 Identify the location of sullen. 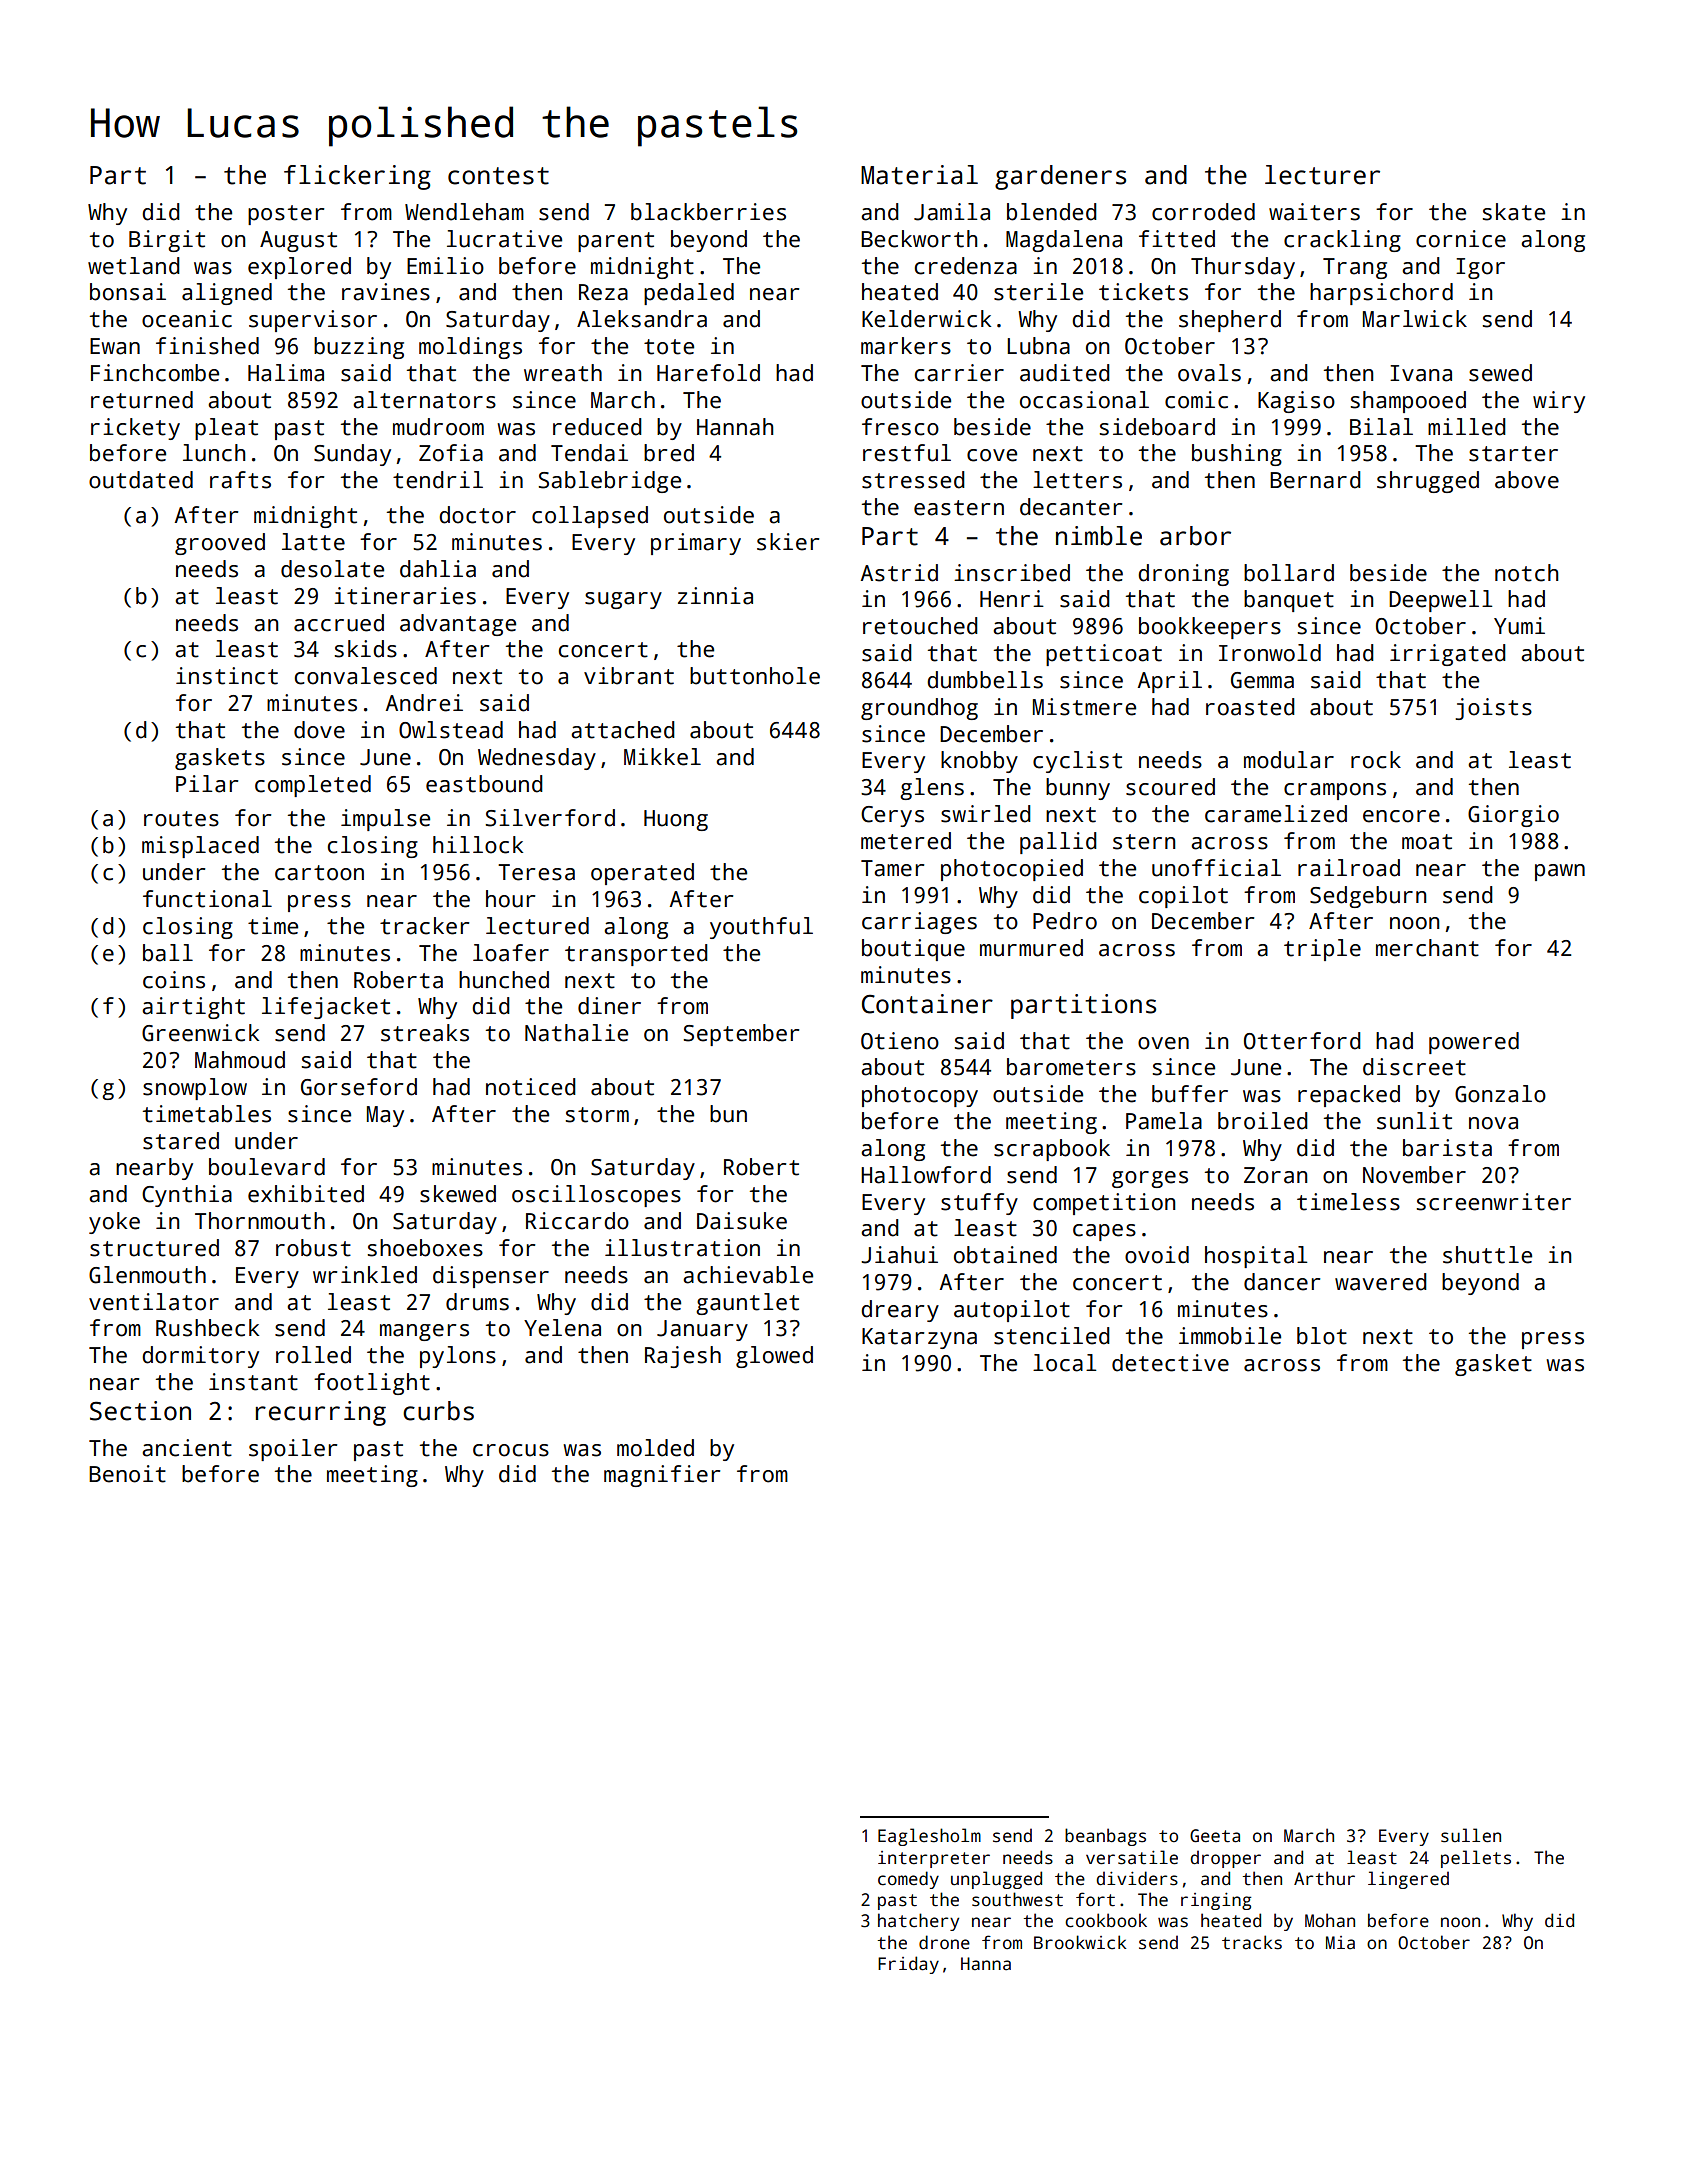
(1471, 1835).
